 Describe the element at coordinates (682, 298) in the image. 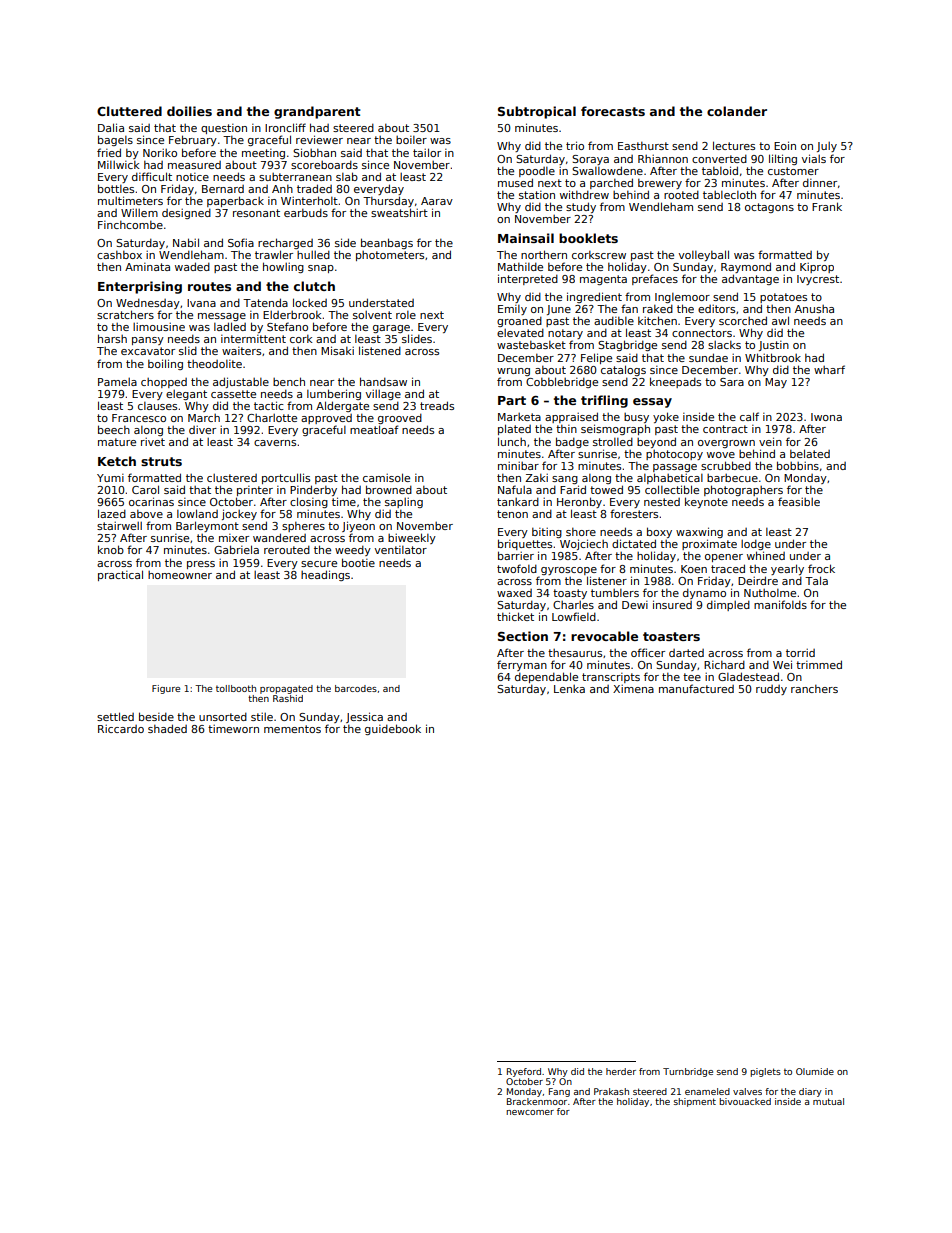

I see `Inglemoor` at that location.
